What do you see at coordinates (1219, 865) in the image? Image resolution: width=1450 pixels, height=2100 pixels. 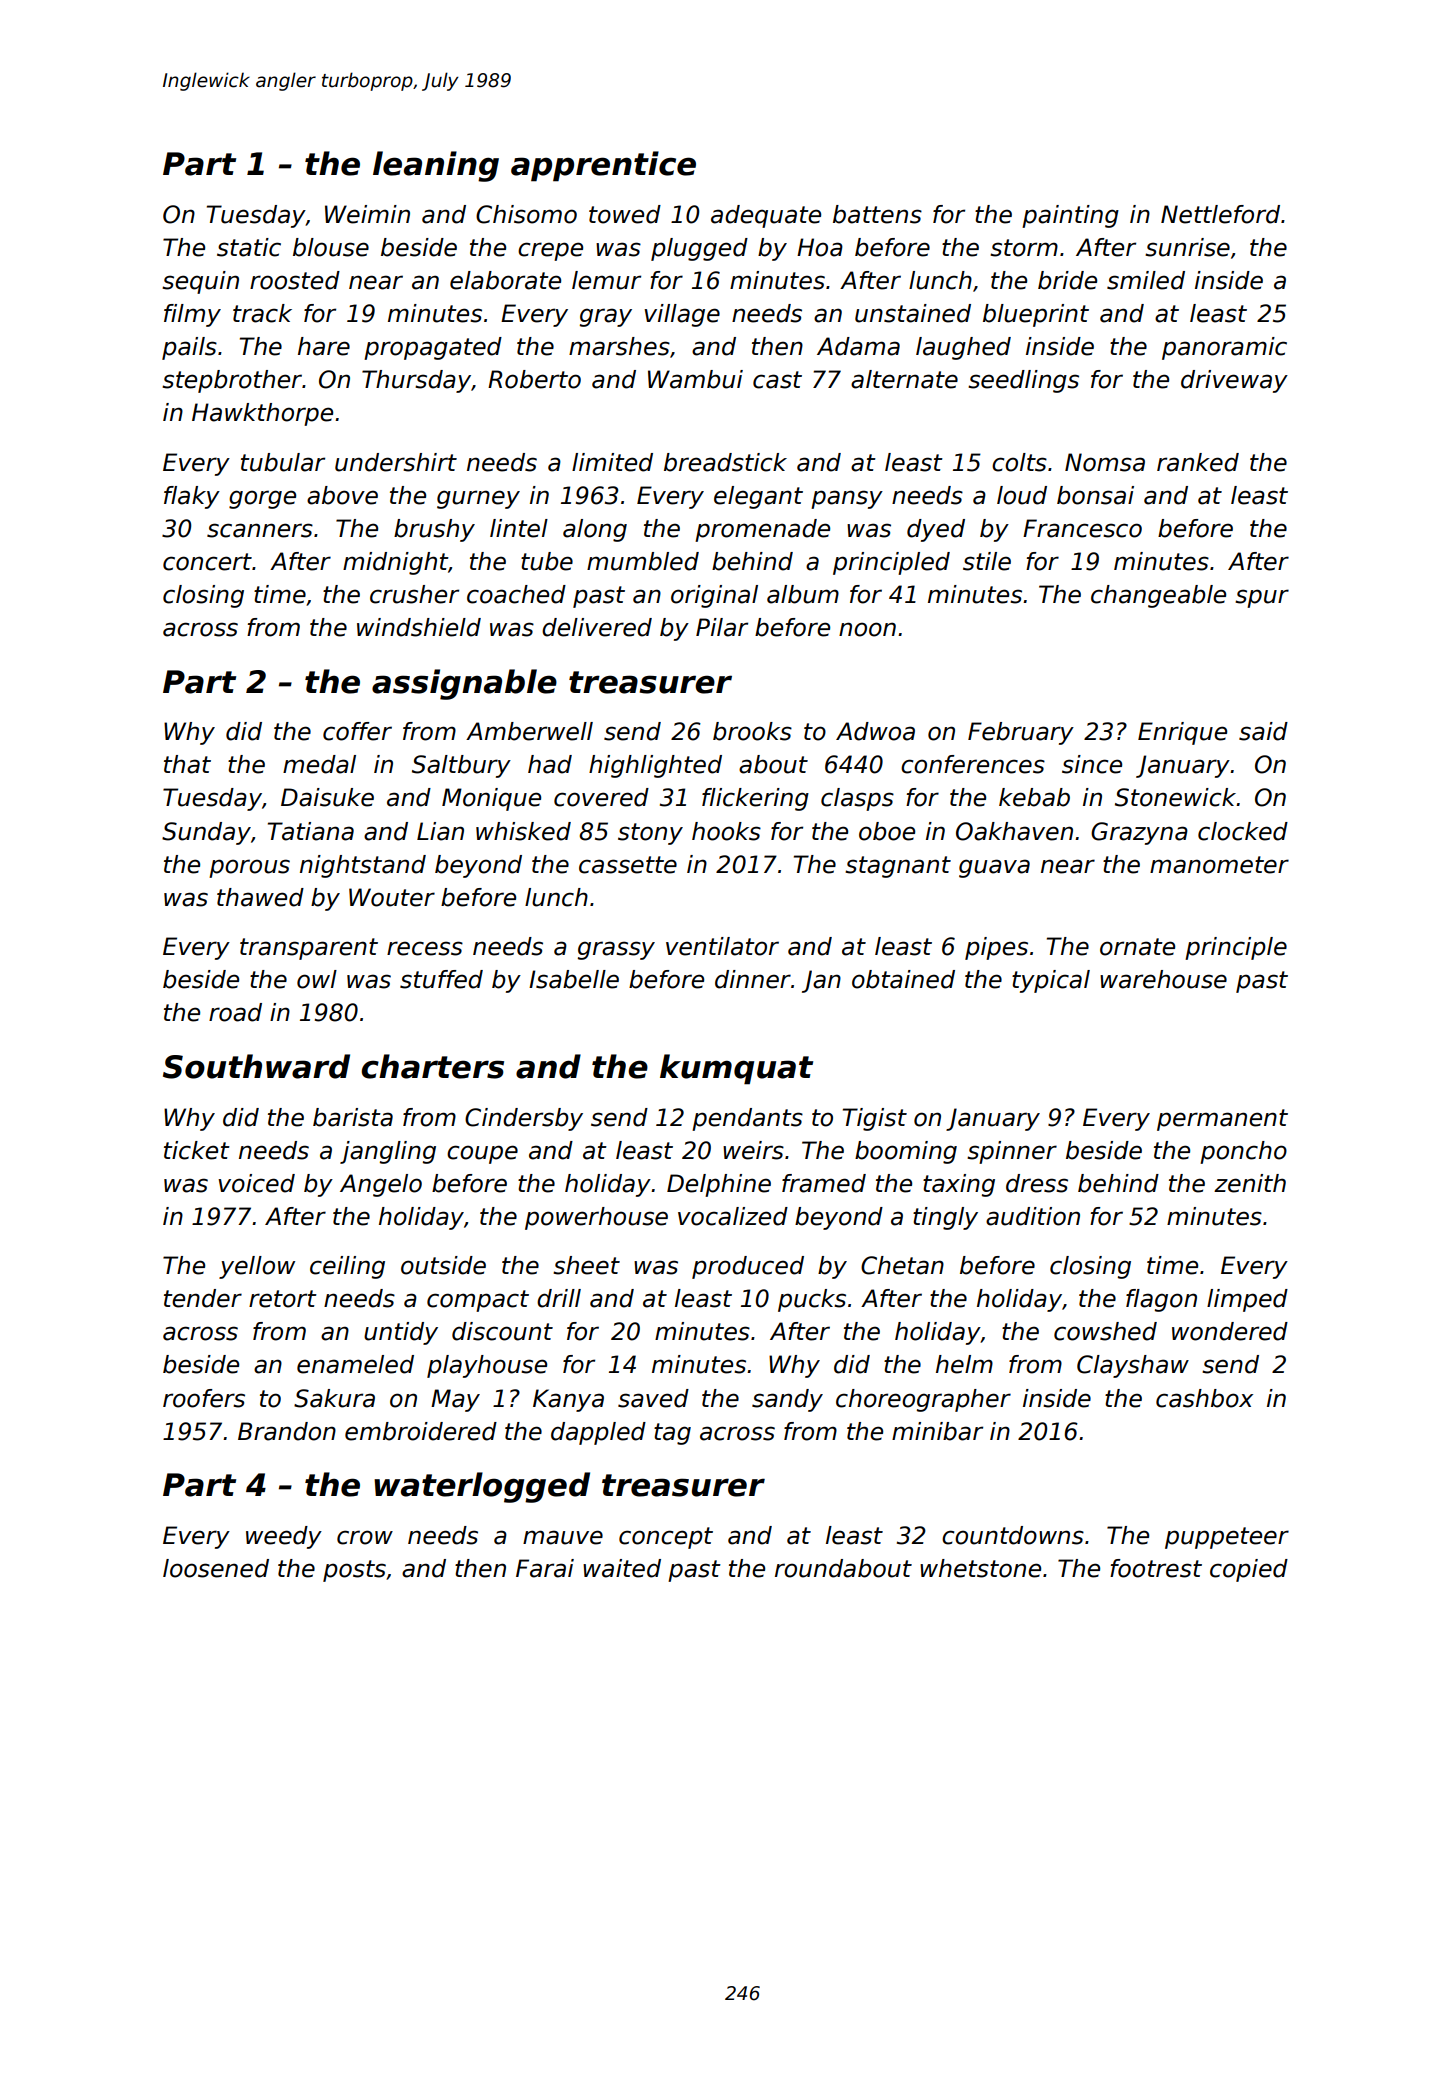 I see `manometer` at bounding box center [1219, 865].
